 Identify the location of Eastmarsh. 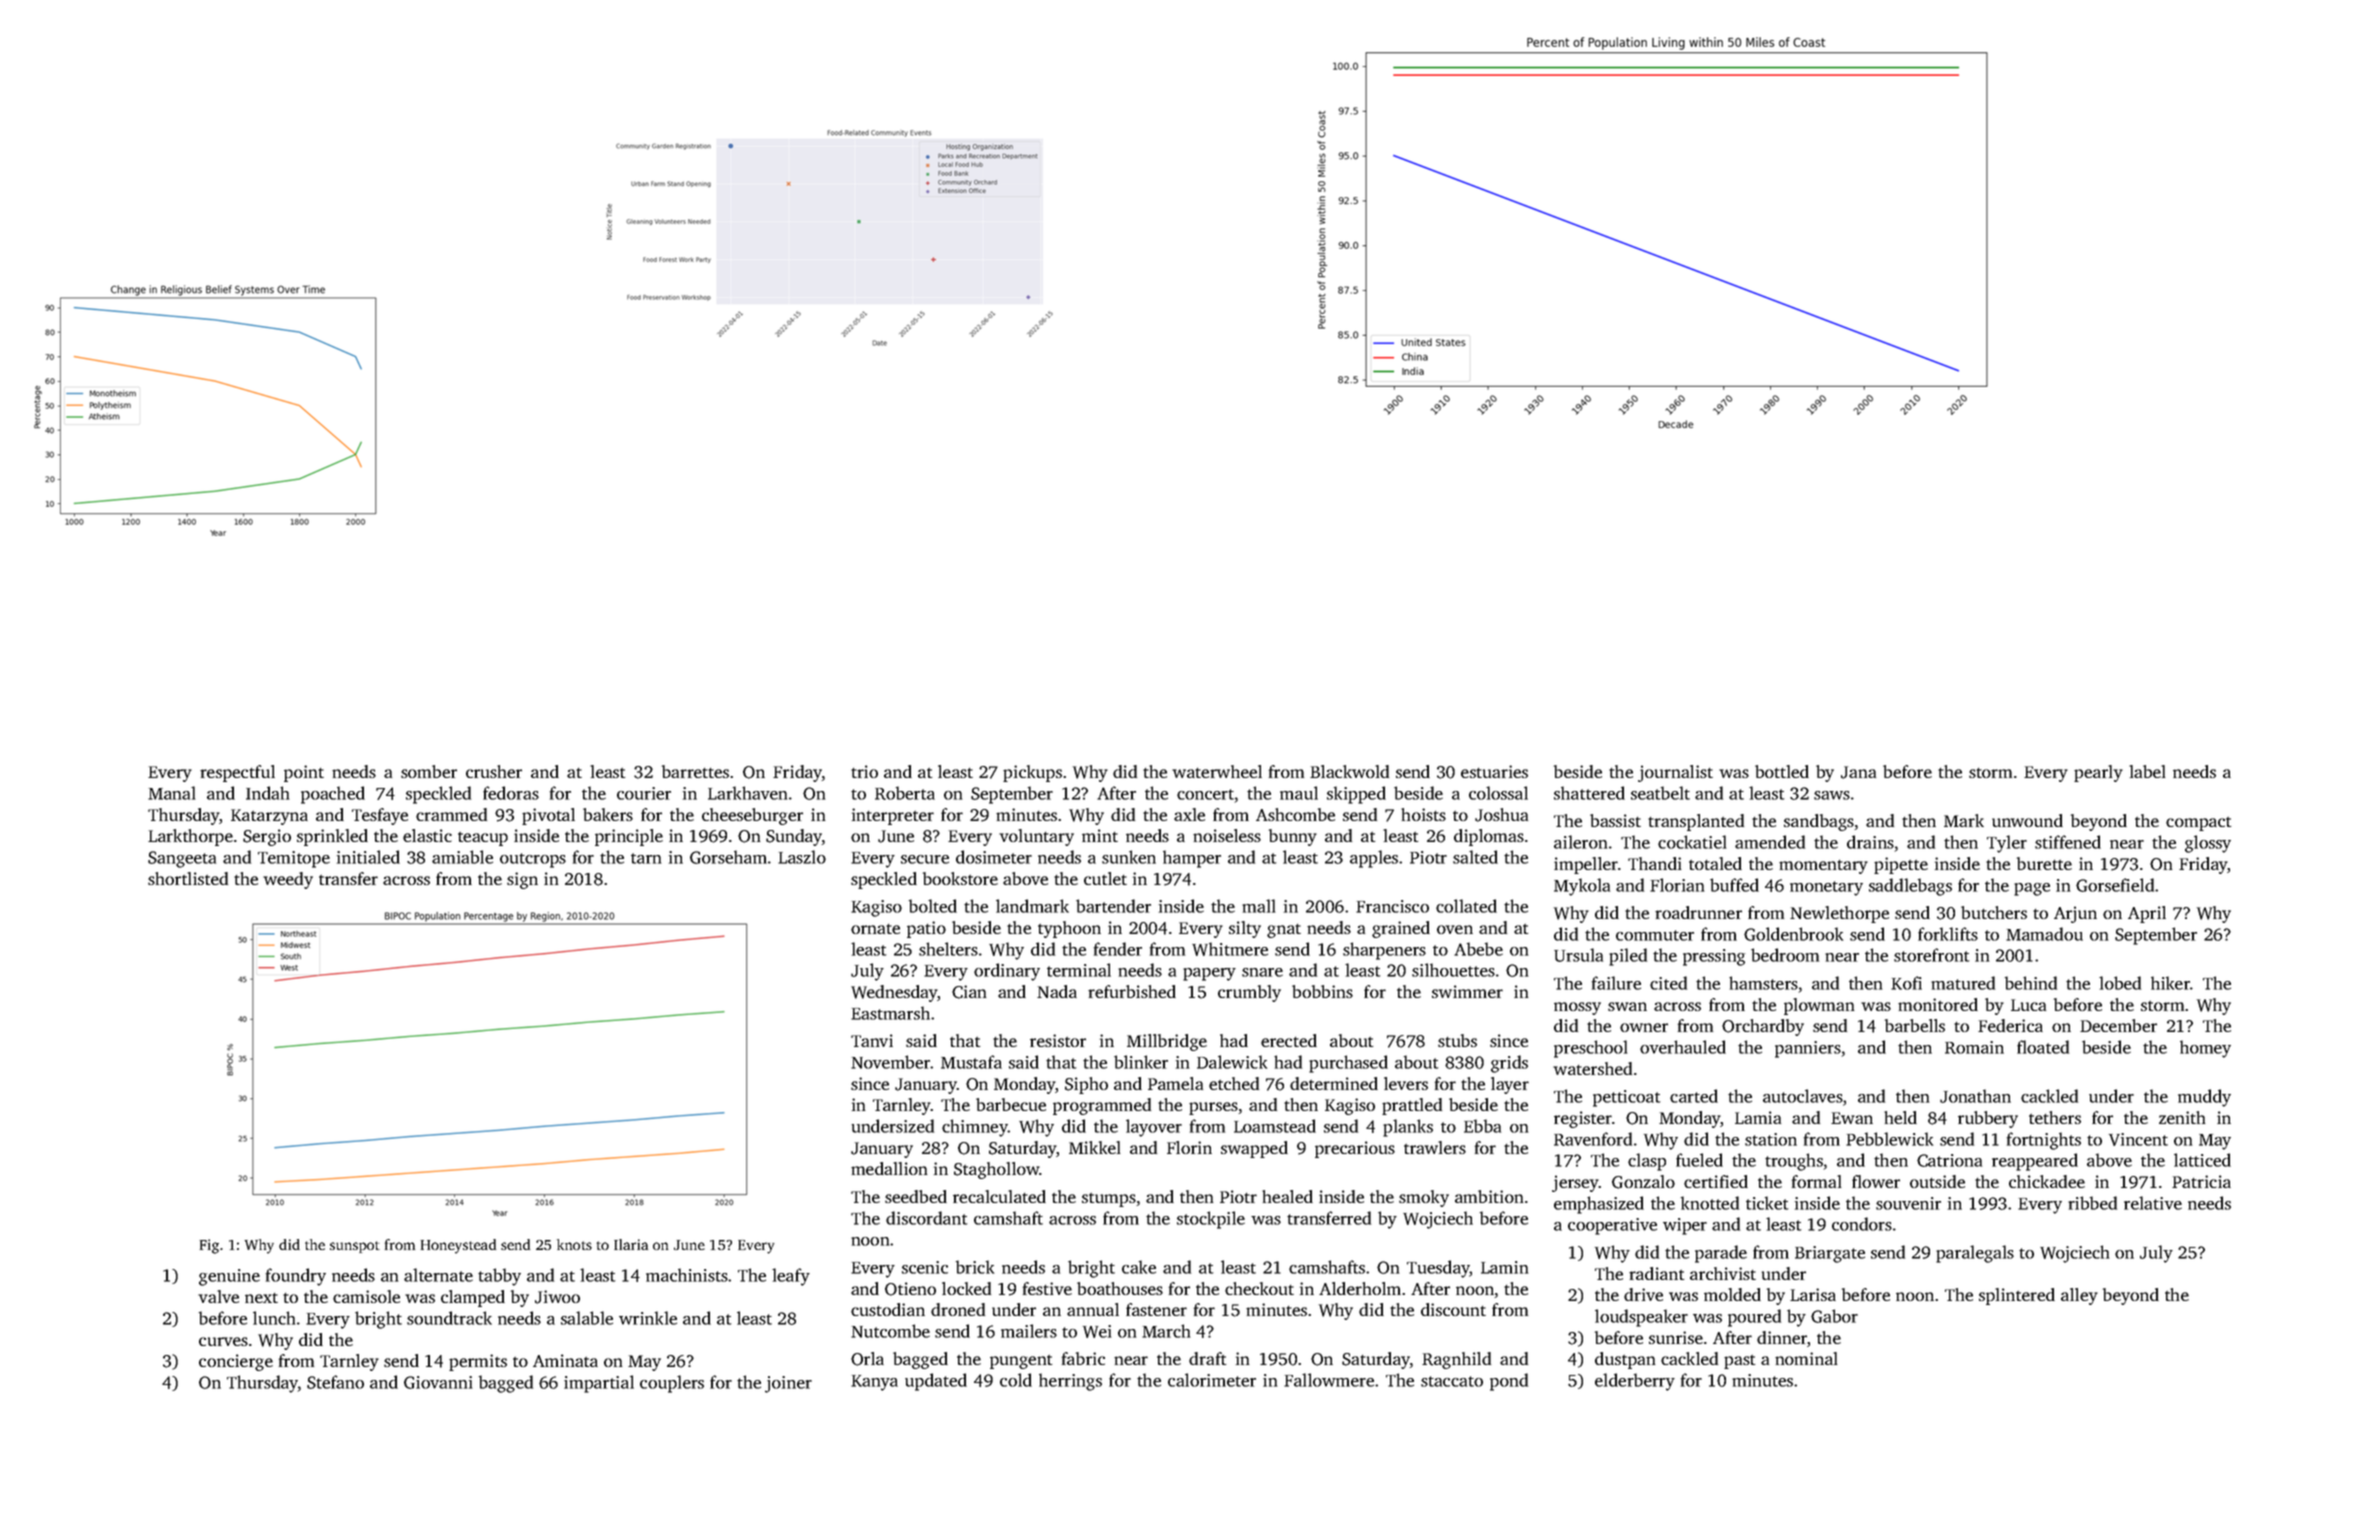
(890, 1013).
